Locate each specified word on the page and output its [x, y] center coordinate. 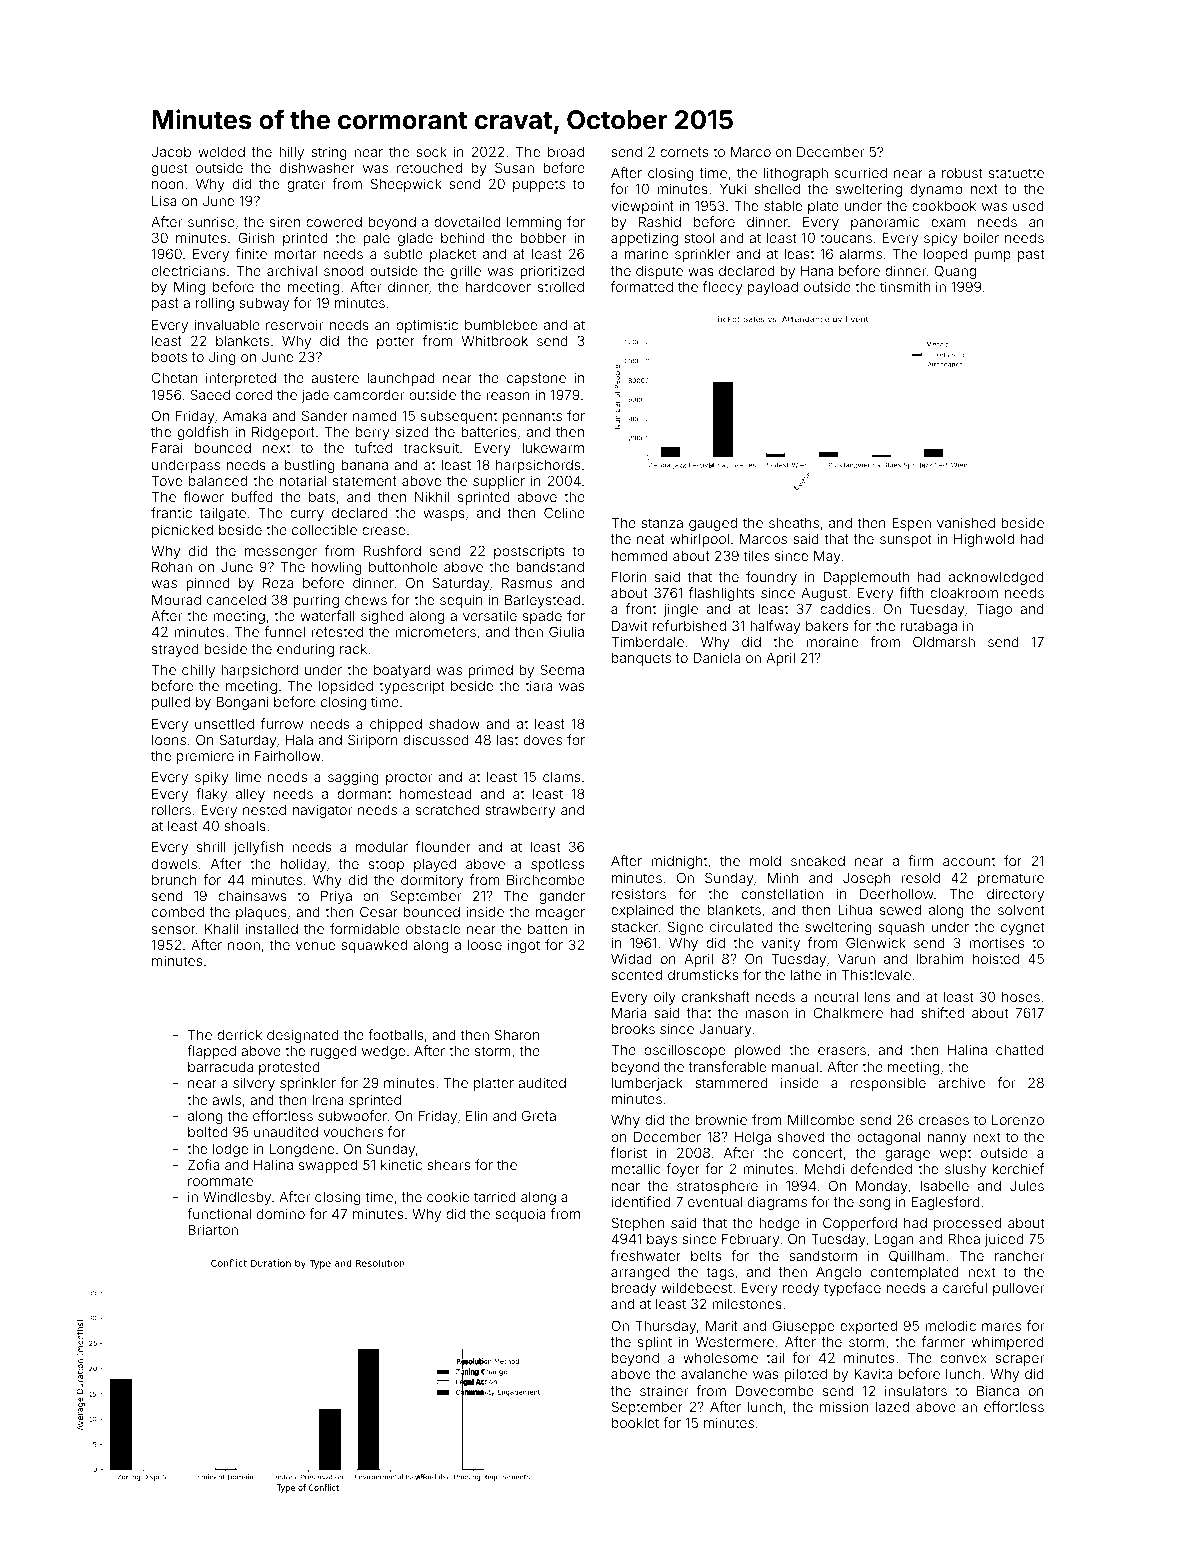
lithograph [796, 174]
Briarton [213, 1229]
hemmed [640, 555]
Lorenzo [1018, 1120]
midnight [679, 862]
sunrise [211, 221]
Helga [753, 1138]
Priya [336, 897]
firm [920, 860]
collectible [324, 529]
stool [699, 237]
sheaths [794, 523]
